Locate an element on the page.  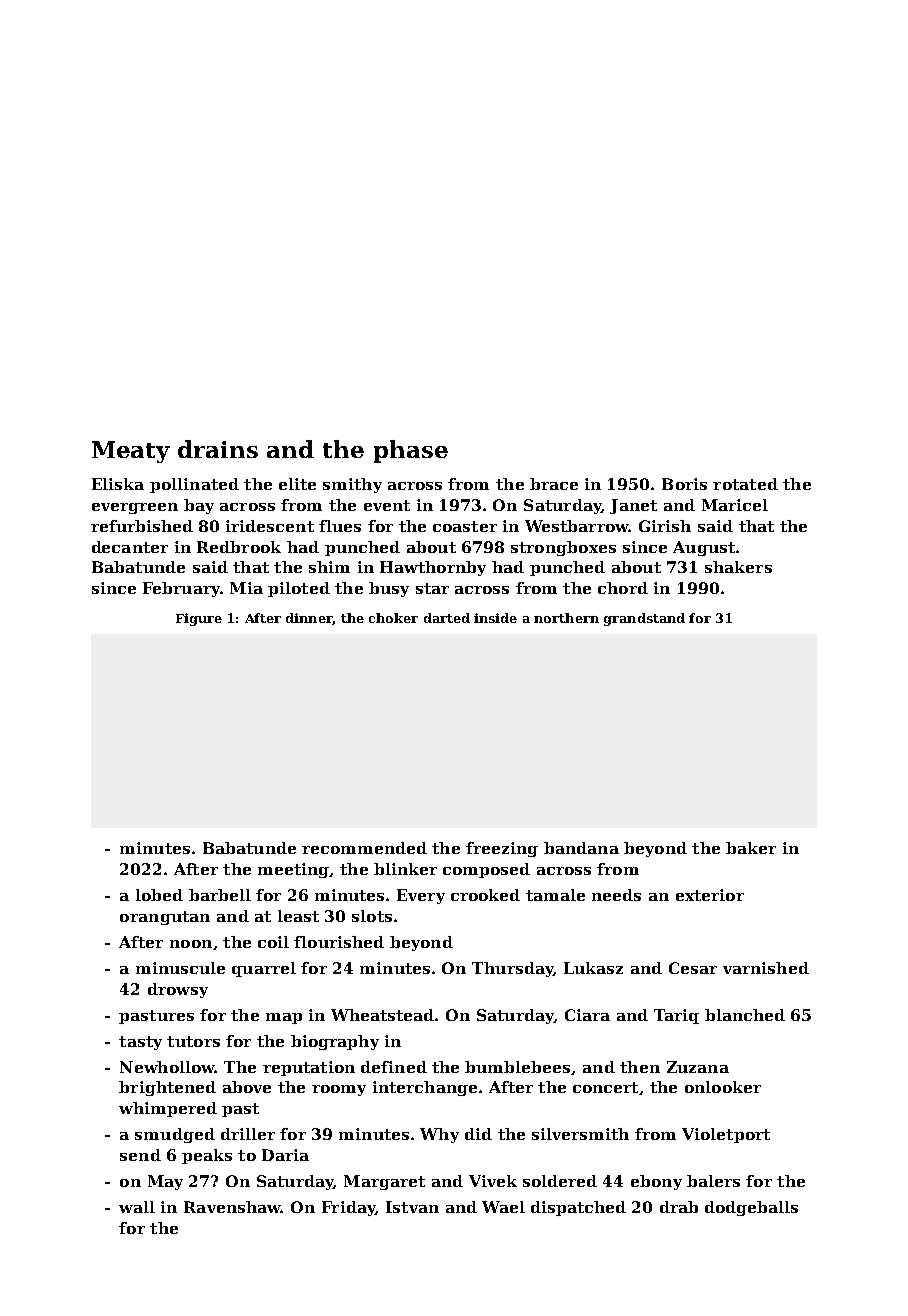
Meaty is located at coordinates (131, 452).
